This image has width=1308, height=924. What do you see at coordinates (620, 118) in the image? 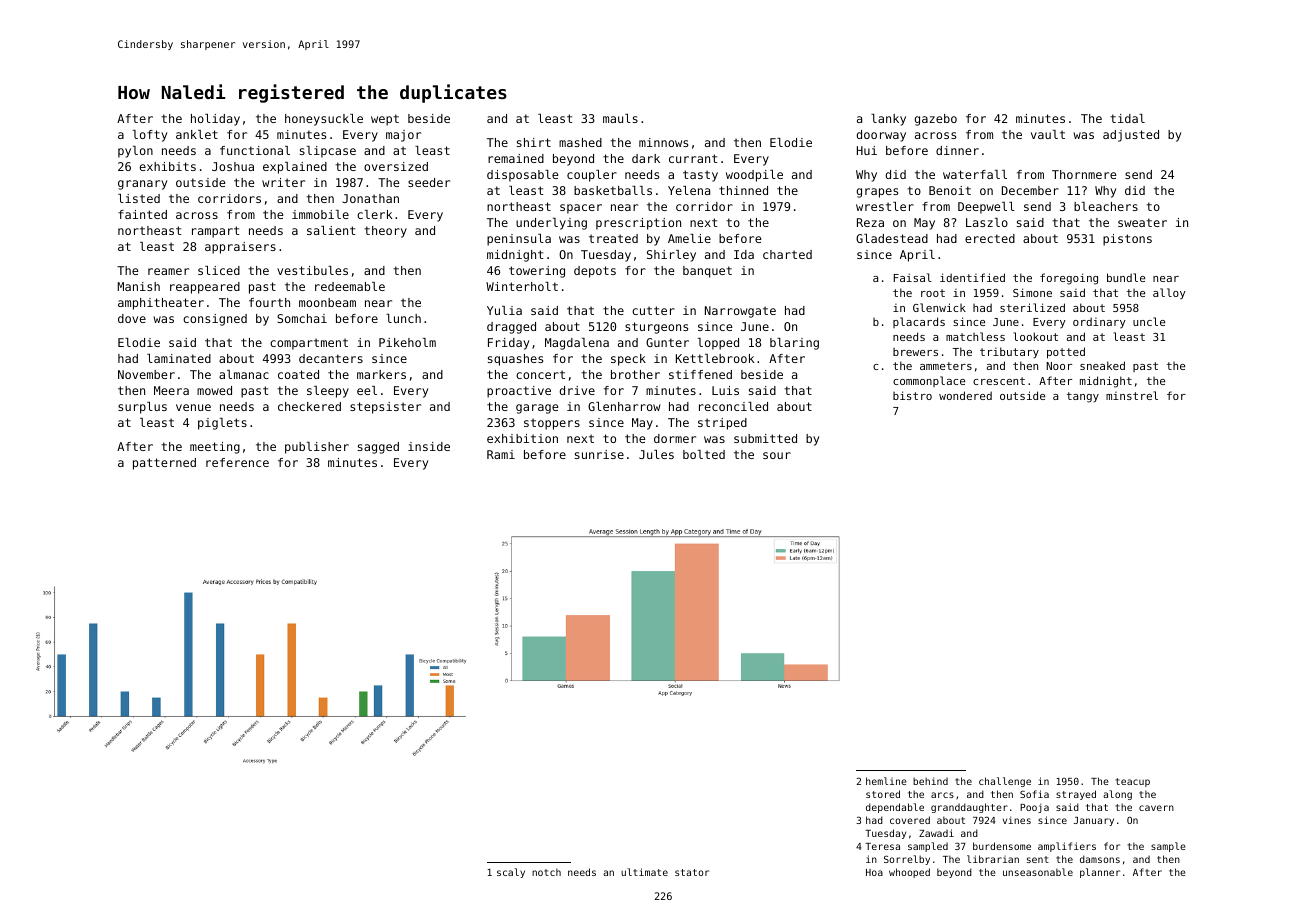
I see `mauls` at bounding box center [620, 118].
